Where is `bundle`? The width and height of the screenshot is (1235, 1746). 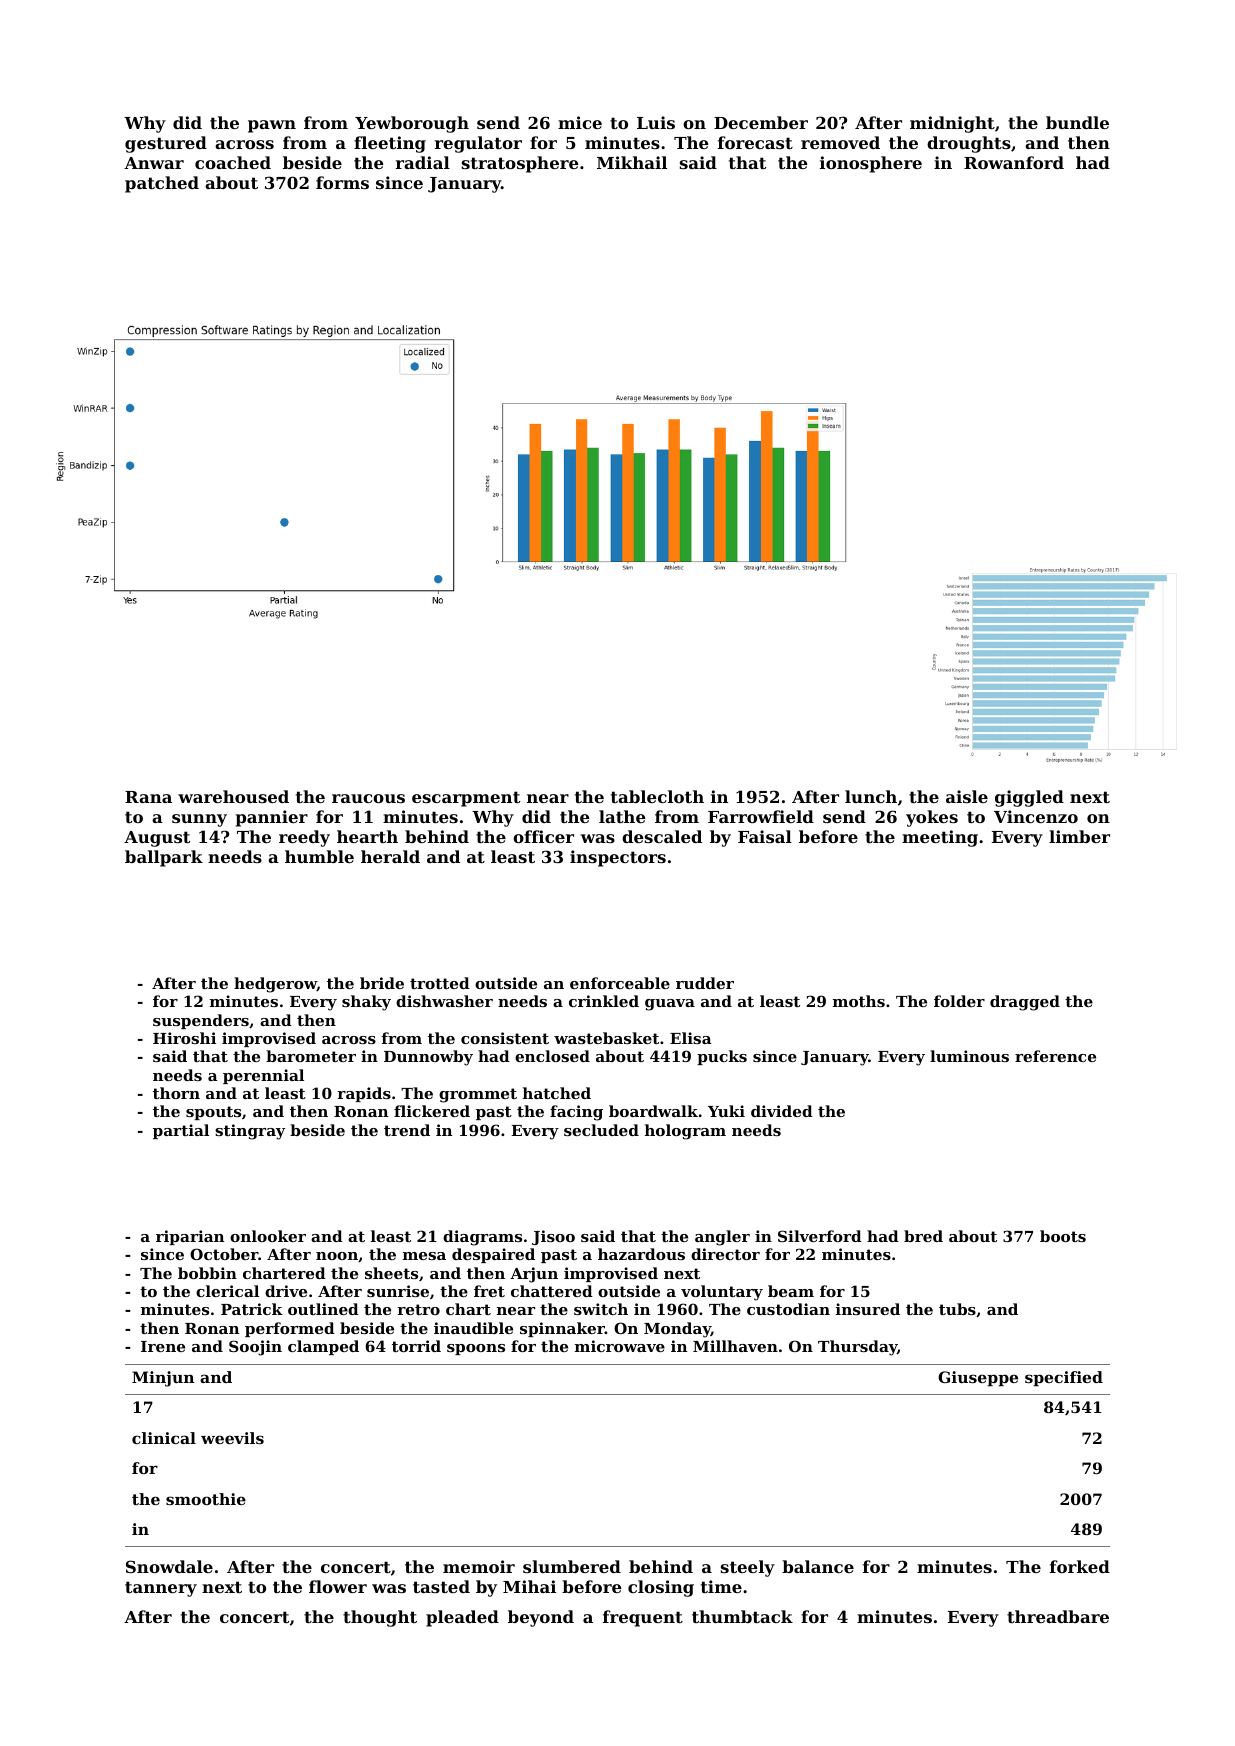
bundle is located at coordinates (1077, 122).
